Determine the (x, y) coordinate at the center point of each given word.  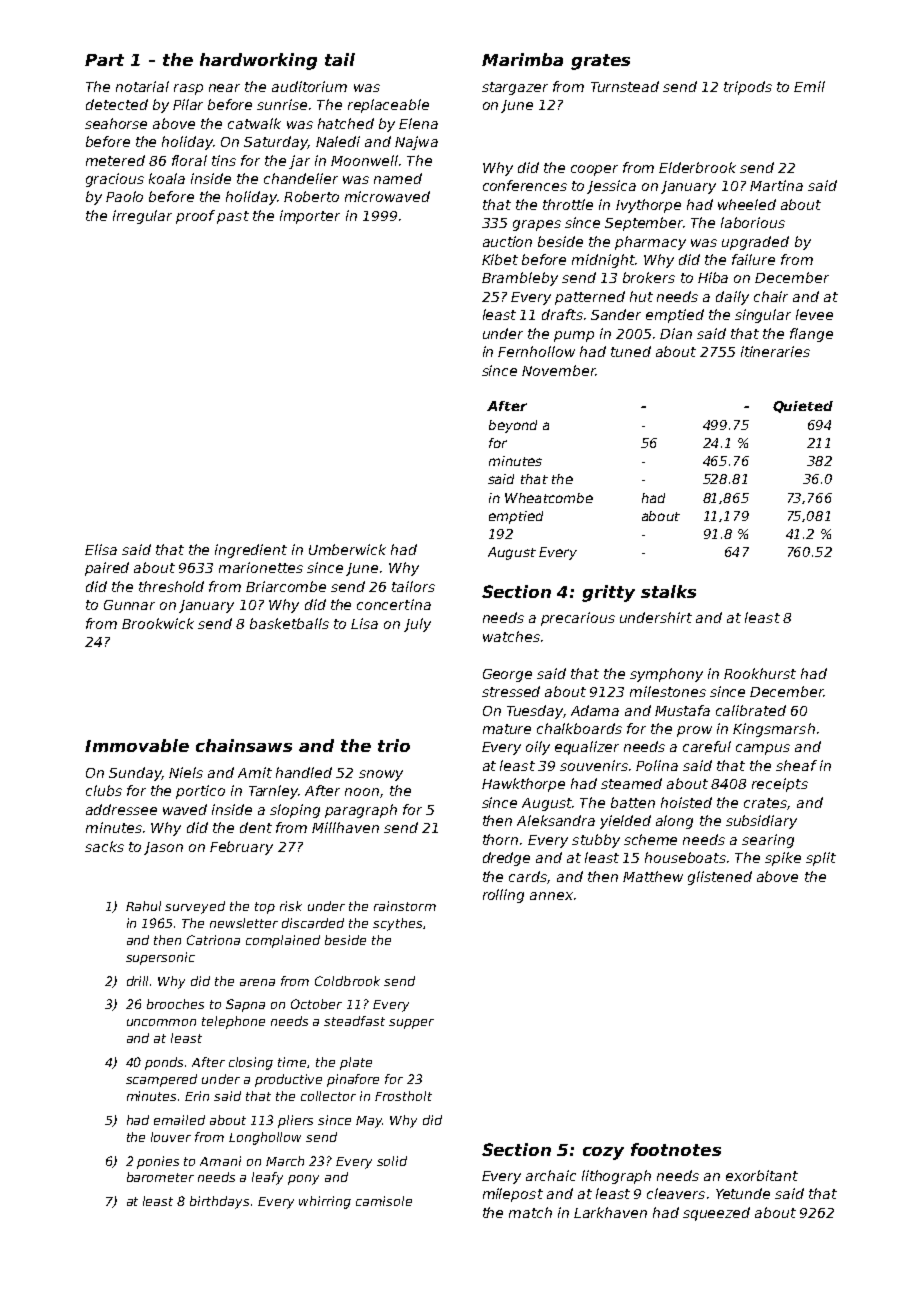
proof (195, 217)
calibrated (751, 710)
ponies (158, 1162)
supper (411, 1024)
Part (104, 60)
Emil (809, 86)
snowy (381, 775)
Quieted (803, 407)
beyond (513, 426)
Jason (163, 848)
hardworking (258, 61)
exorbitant (762, 1175)
